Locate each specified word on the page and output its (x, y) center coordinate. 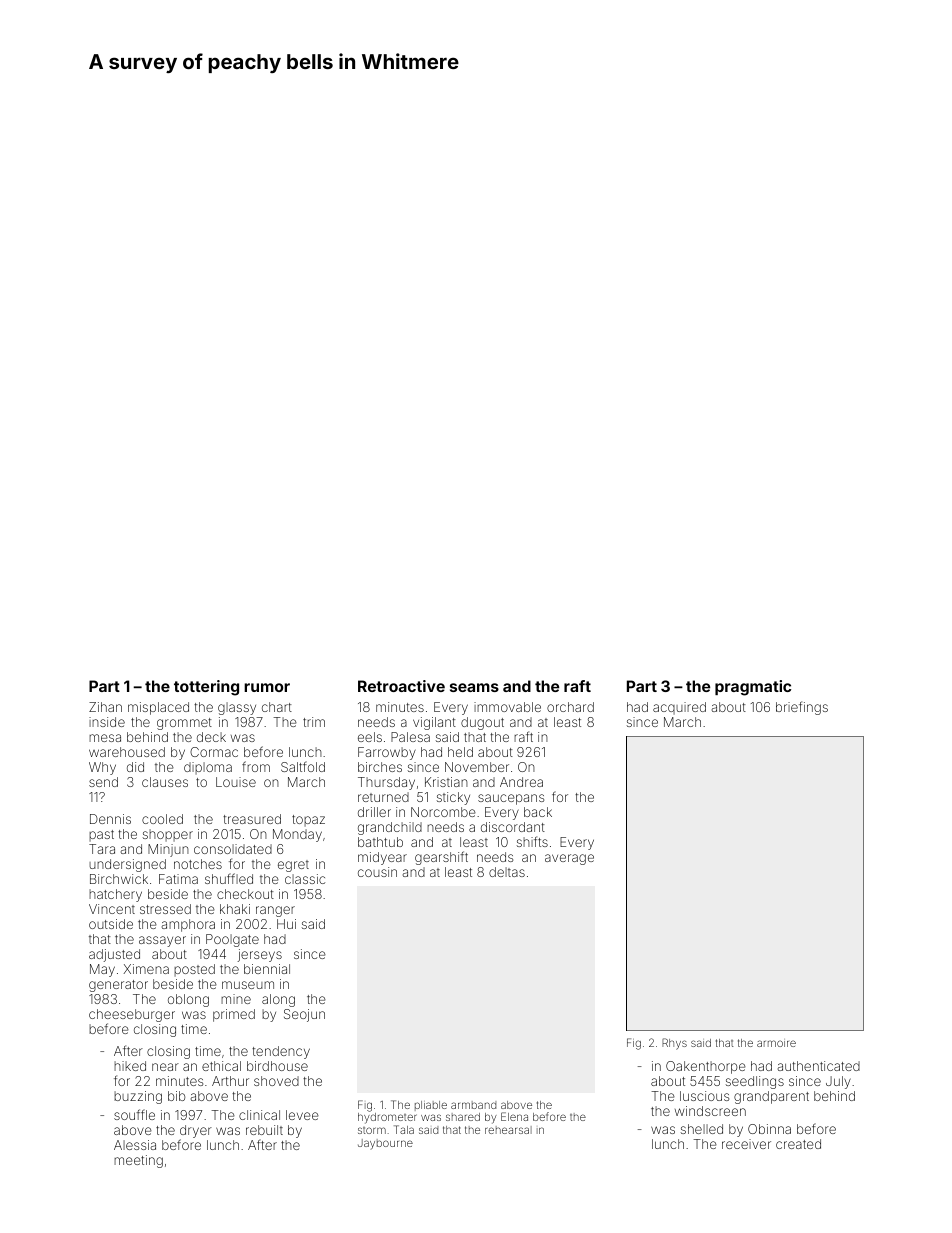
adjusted (114, 955)
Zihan (105, 707)
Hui (286, 924)
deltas (507, 872)
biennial (267, 969)
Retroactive (401, 686)
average (569, 859)
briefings (802, 708)
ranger (275, 911)
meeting (138, 1161)
